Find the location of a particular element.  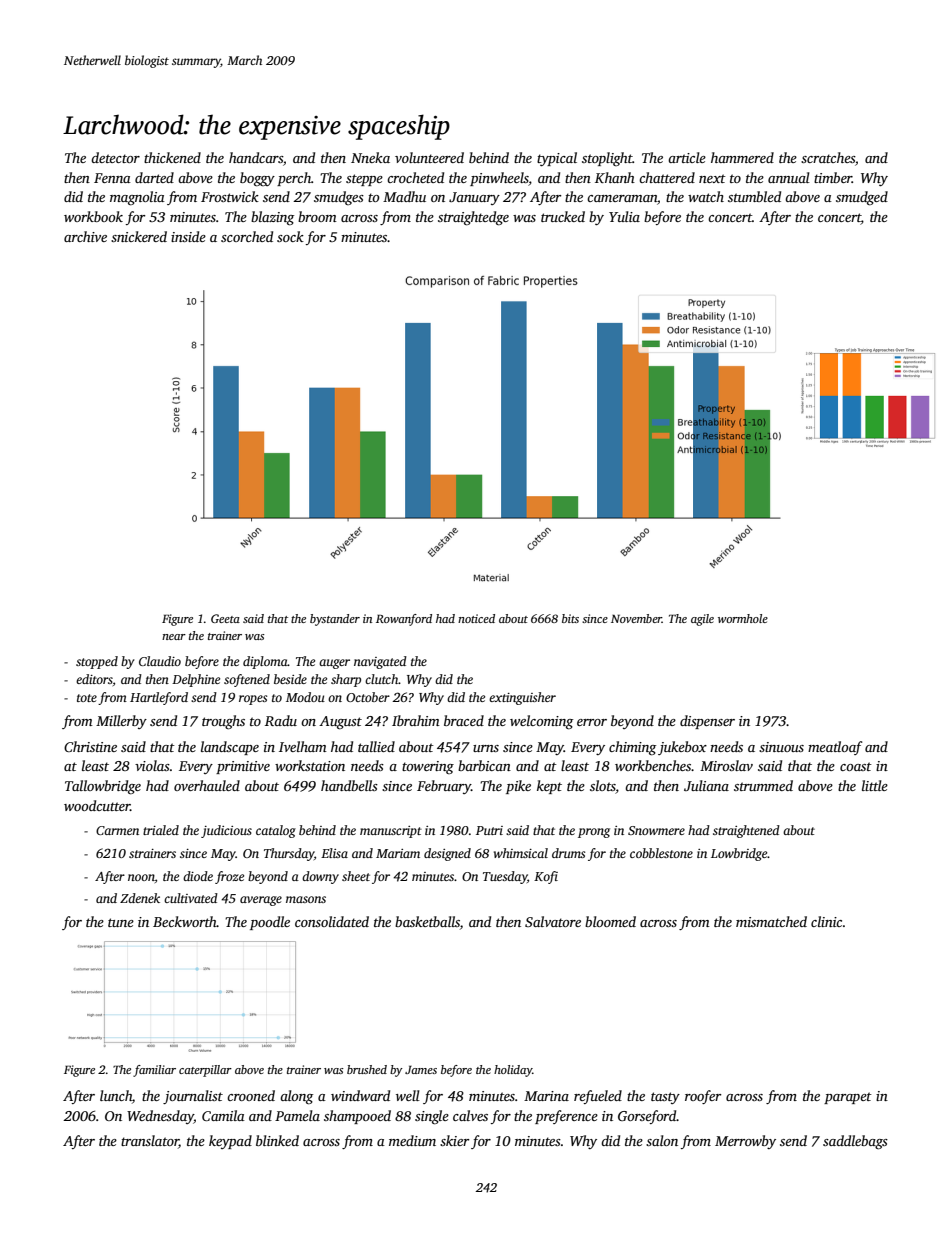

single is located at coordinates (432, 1117).
